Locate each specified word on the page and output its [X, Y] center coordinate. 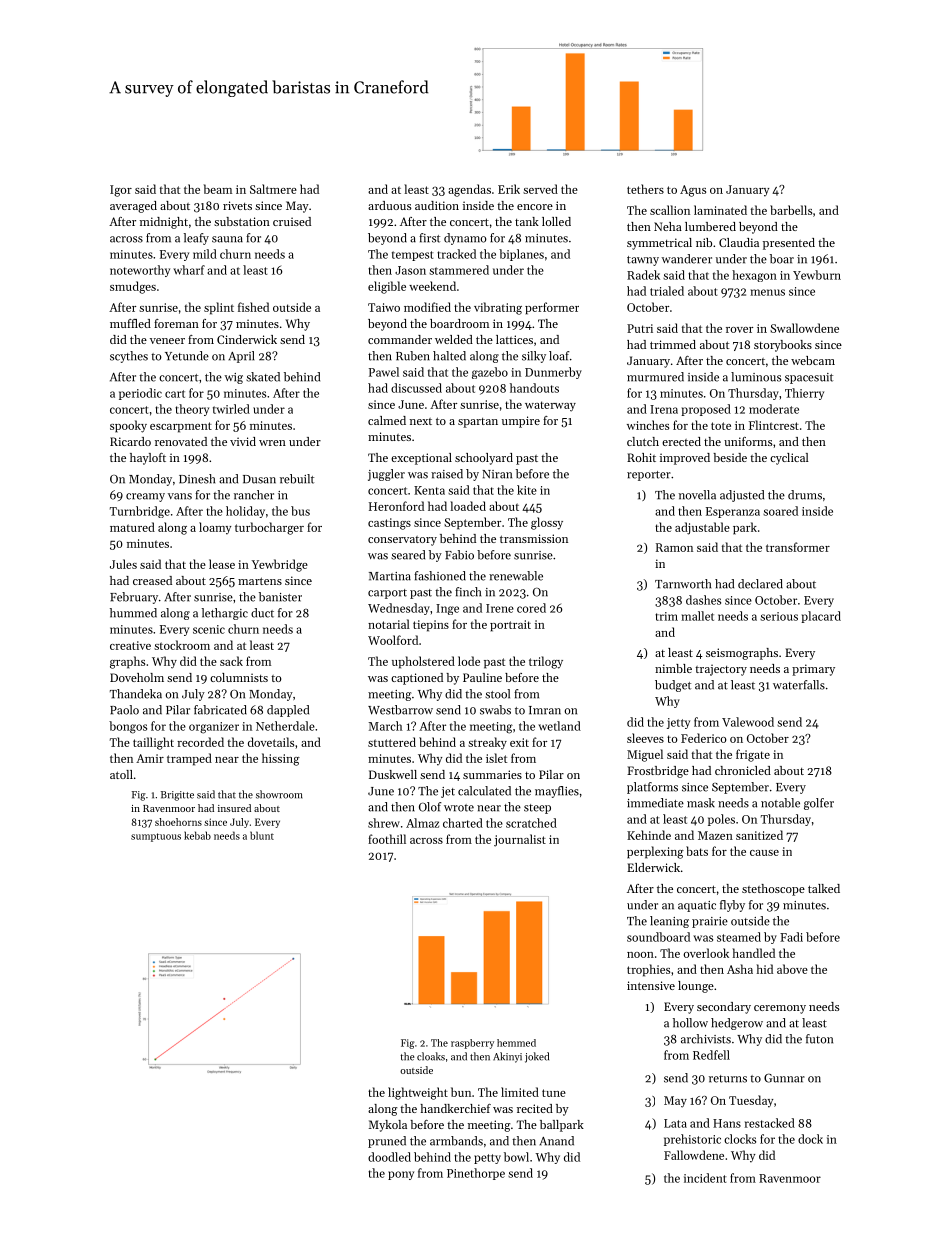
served [540, 189]
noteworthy [140, 271]
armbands [456, 1141]
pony [401, 1175]
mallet [697, 616]
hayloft [148, 459]
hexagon [754, 276]
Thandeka [136, 694]
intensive [651, 985]
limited [520, 1092]
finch [468, 592]
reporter [649, 476]
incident [705, 1178]
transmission [534, 538]
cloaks [431, 1056]
